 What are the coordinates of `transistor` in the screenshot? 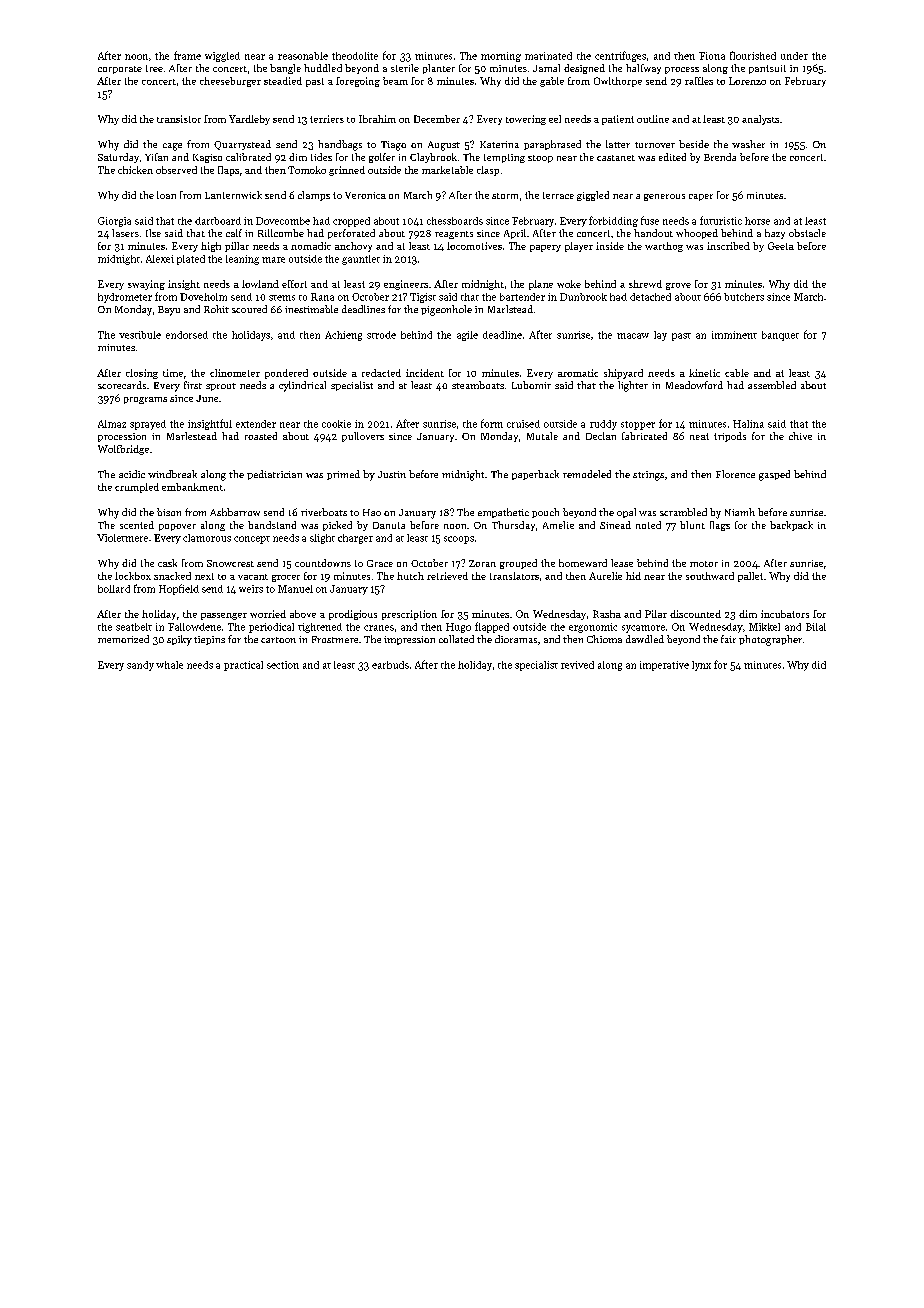 It's located at (179, 119).
